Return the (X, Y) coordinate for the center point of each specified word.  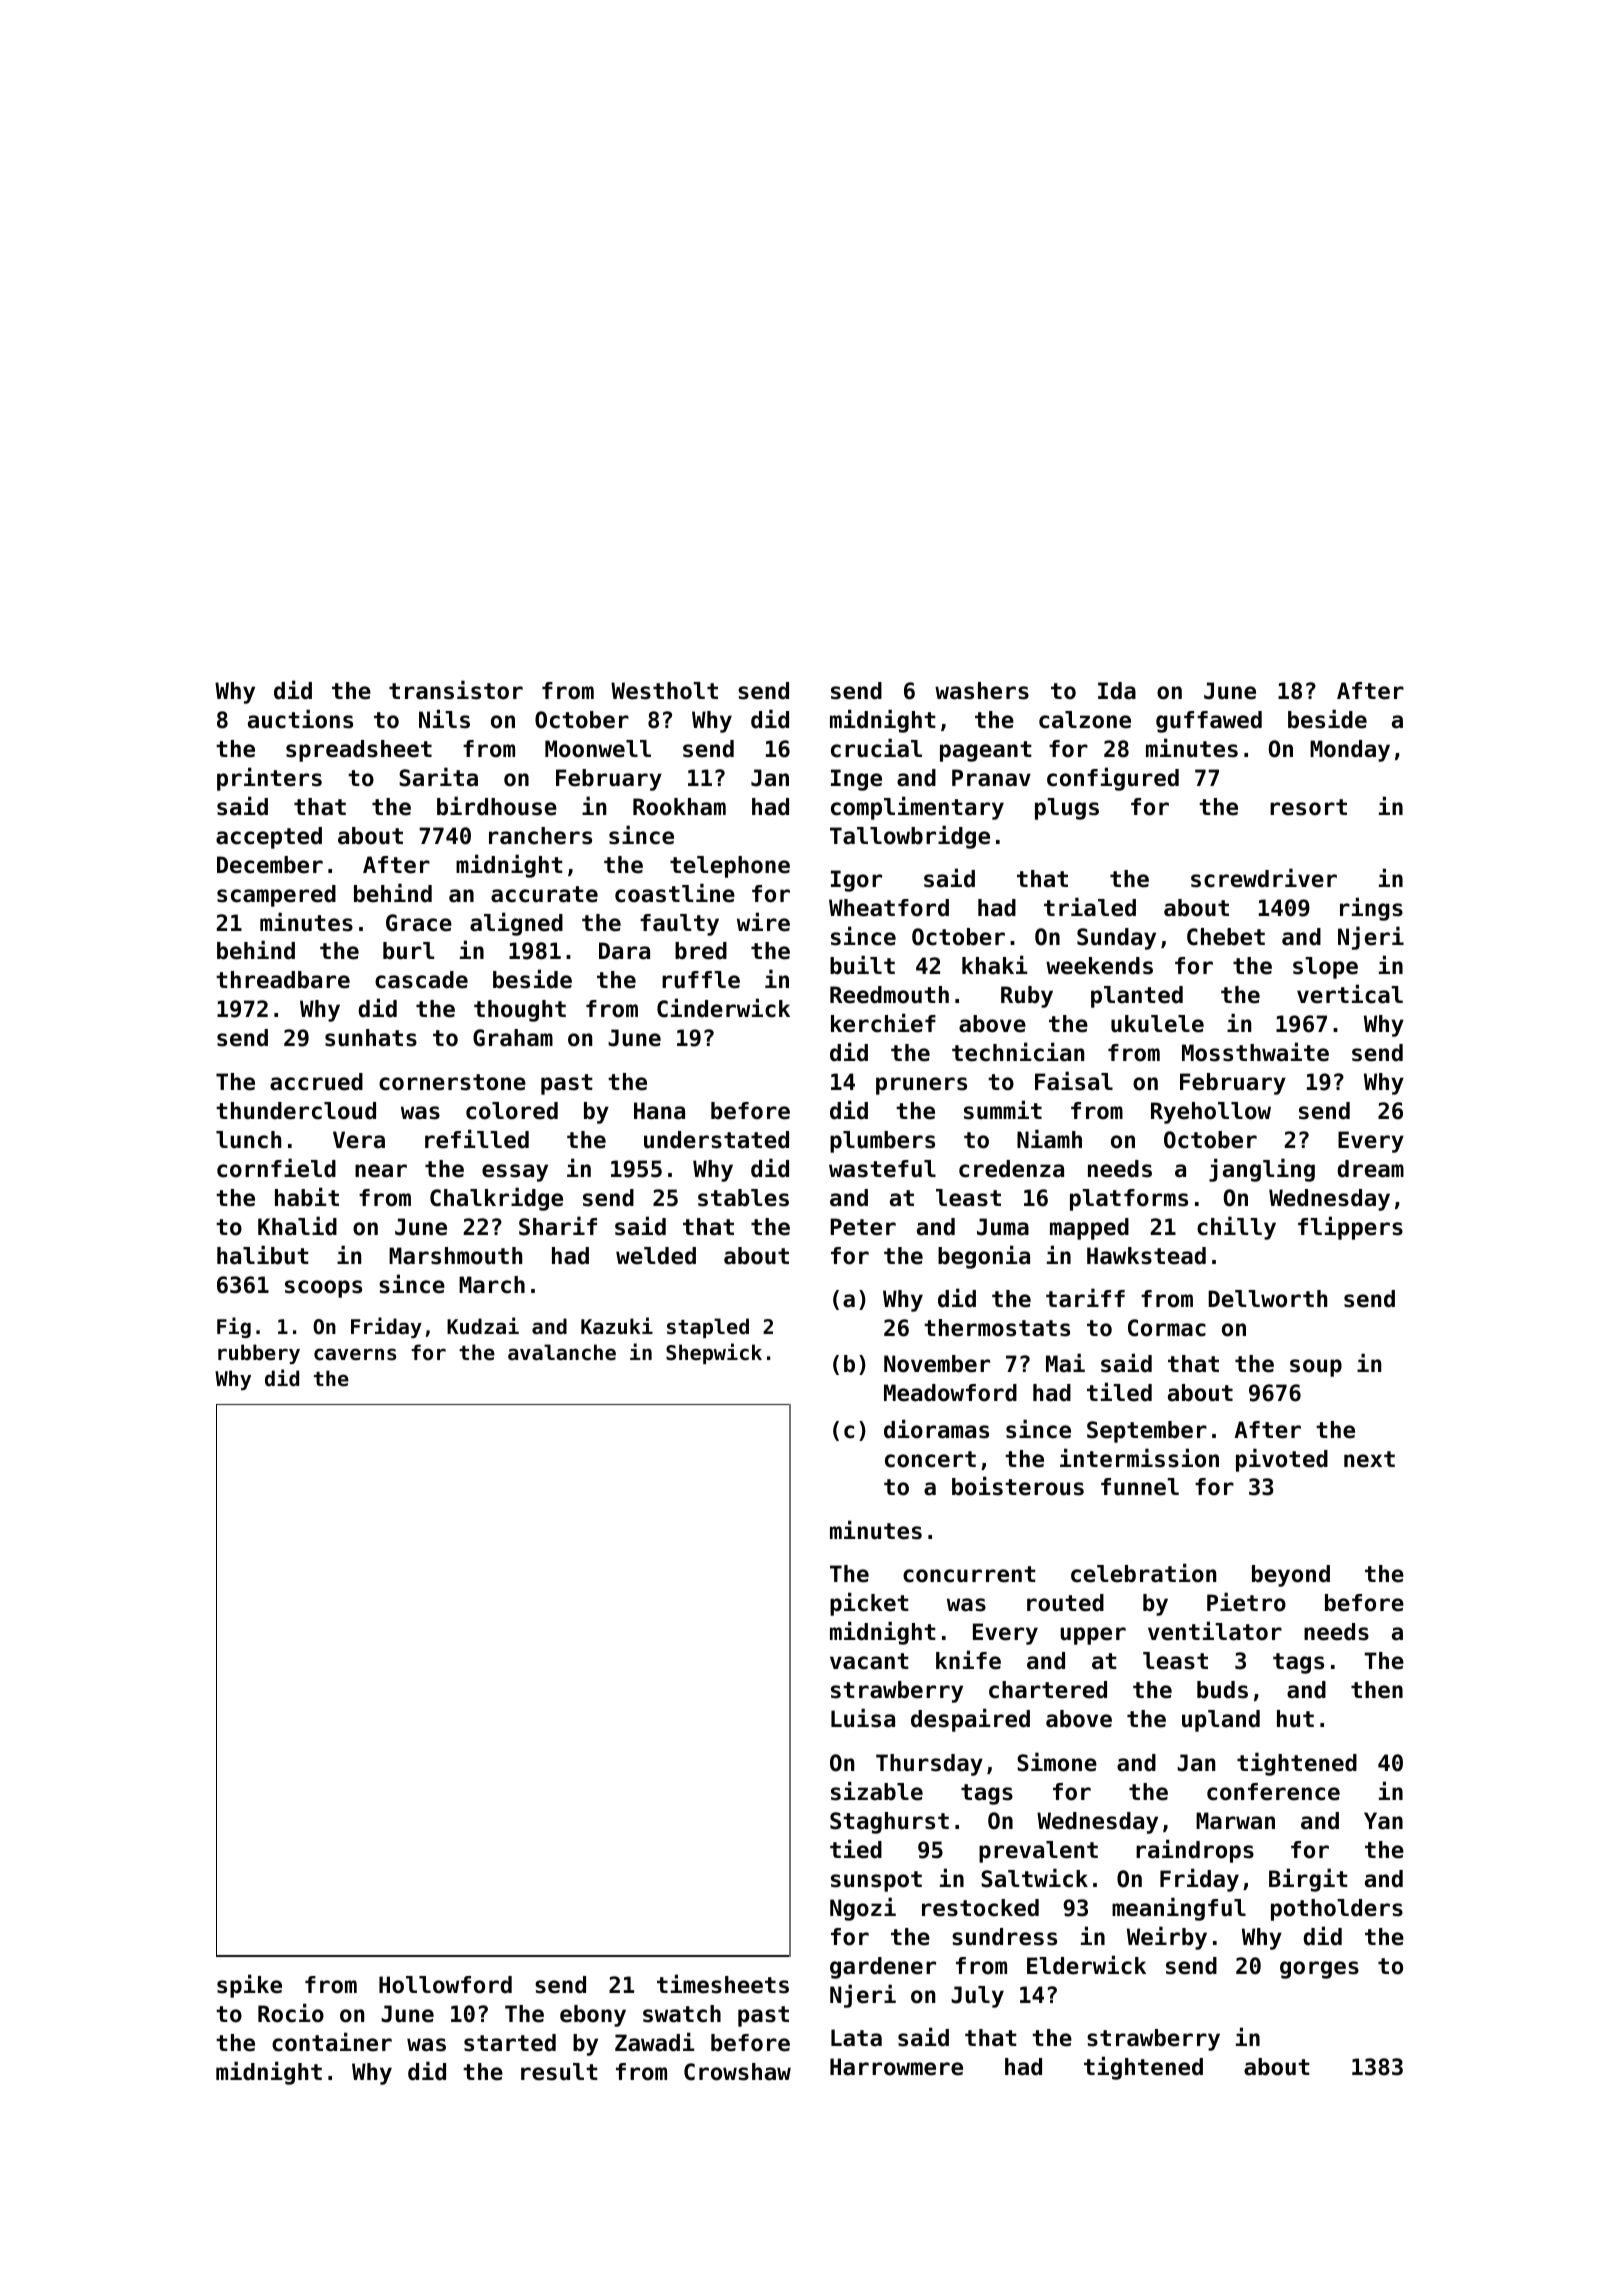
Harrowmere (896, 2067)
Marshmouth (455, 1256)
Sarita (438, 777)
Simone (1057, 1762)
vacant (869, 1661)
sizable (877, 1791)
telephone (730, 867)
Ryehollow (1211, 1113)
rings (1371, 909)
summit (1003, 1110)
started (510, 2043)
